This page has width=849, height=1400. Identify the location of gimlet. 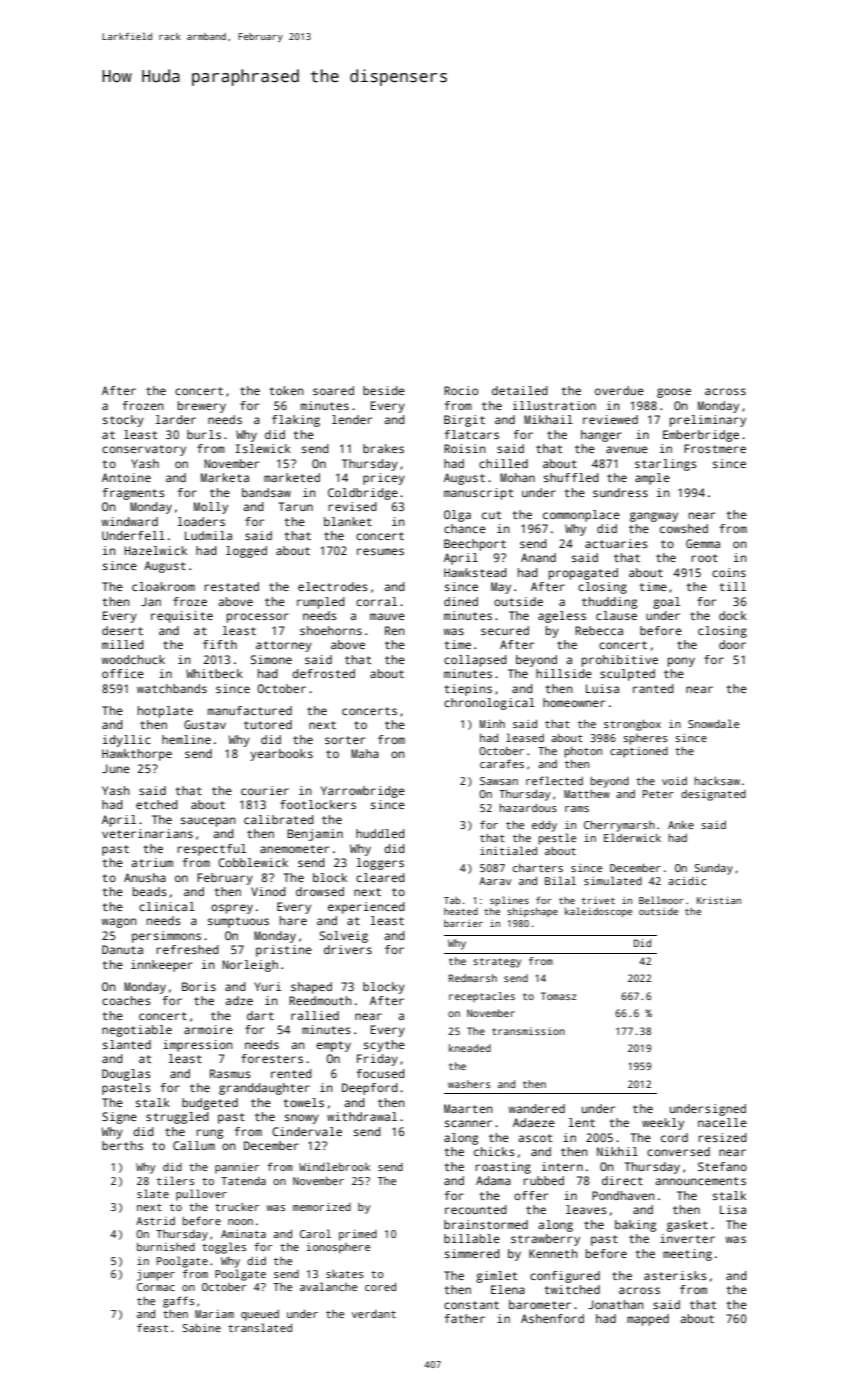
(496, 1277).
